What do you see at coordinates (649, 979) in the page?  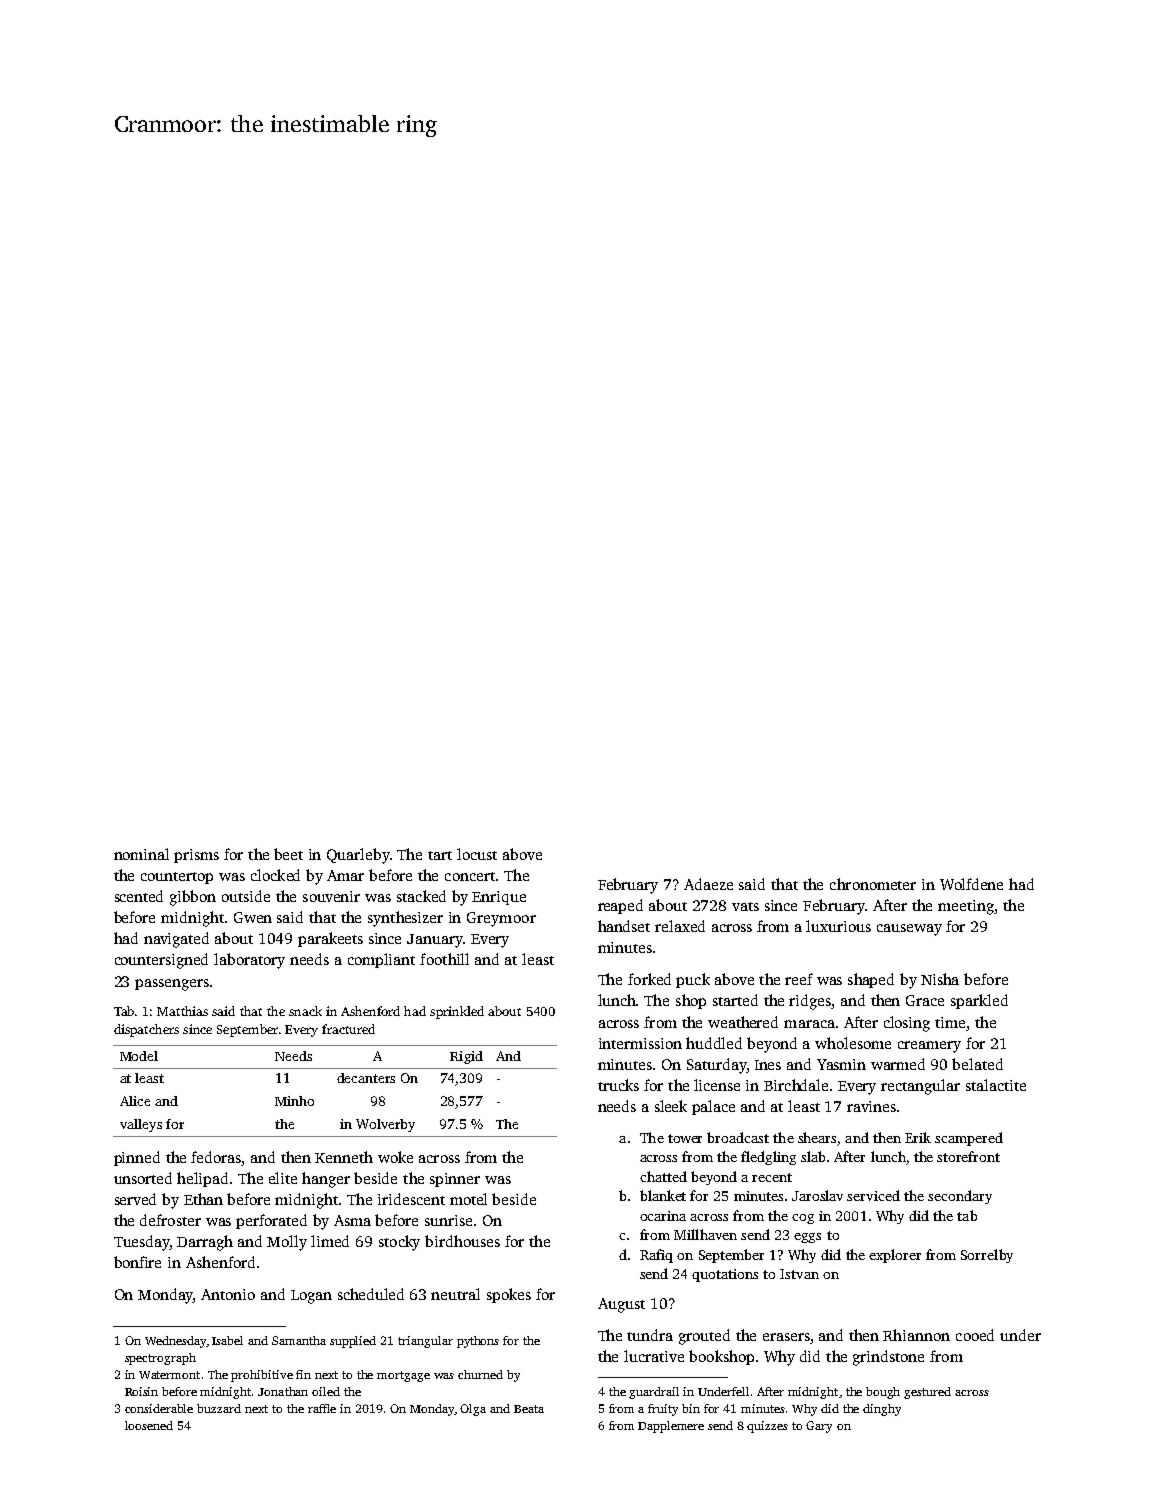 I see `forked` at bounding box center [649, 979].
